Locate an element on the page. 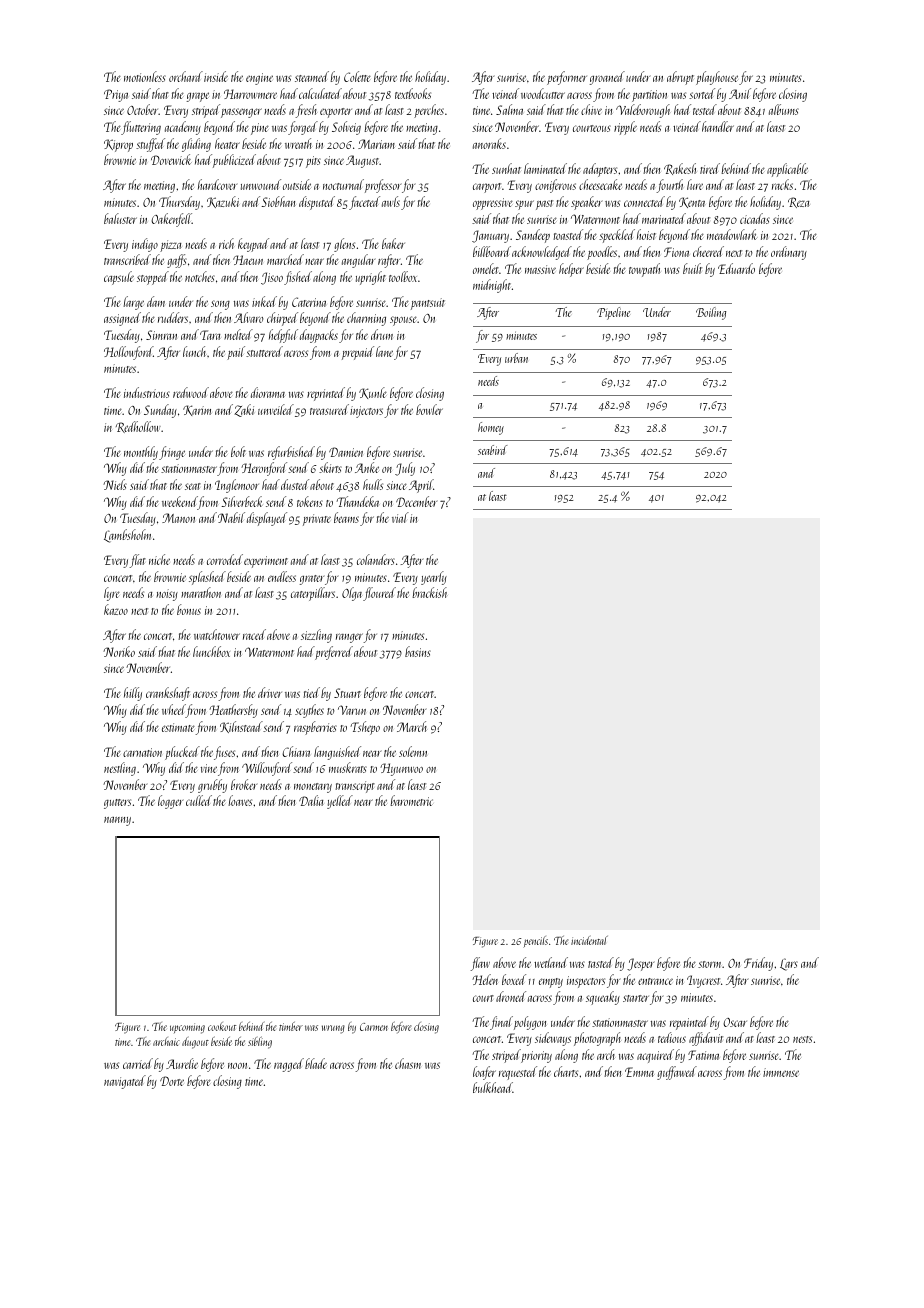 This document has width=924, height=1308. barometric is located at coordinates (411, 800).
